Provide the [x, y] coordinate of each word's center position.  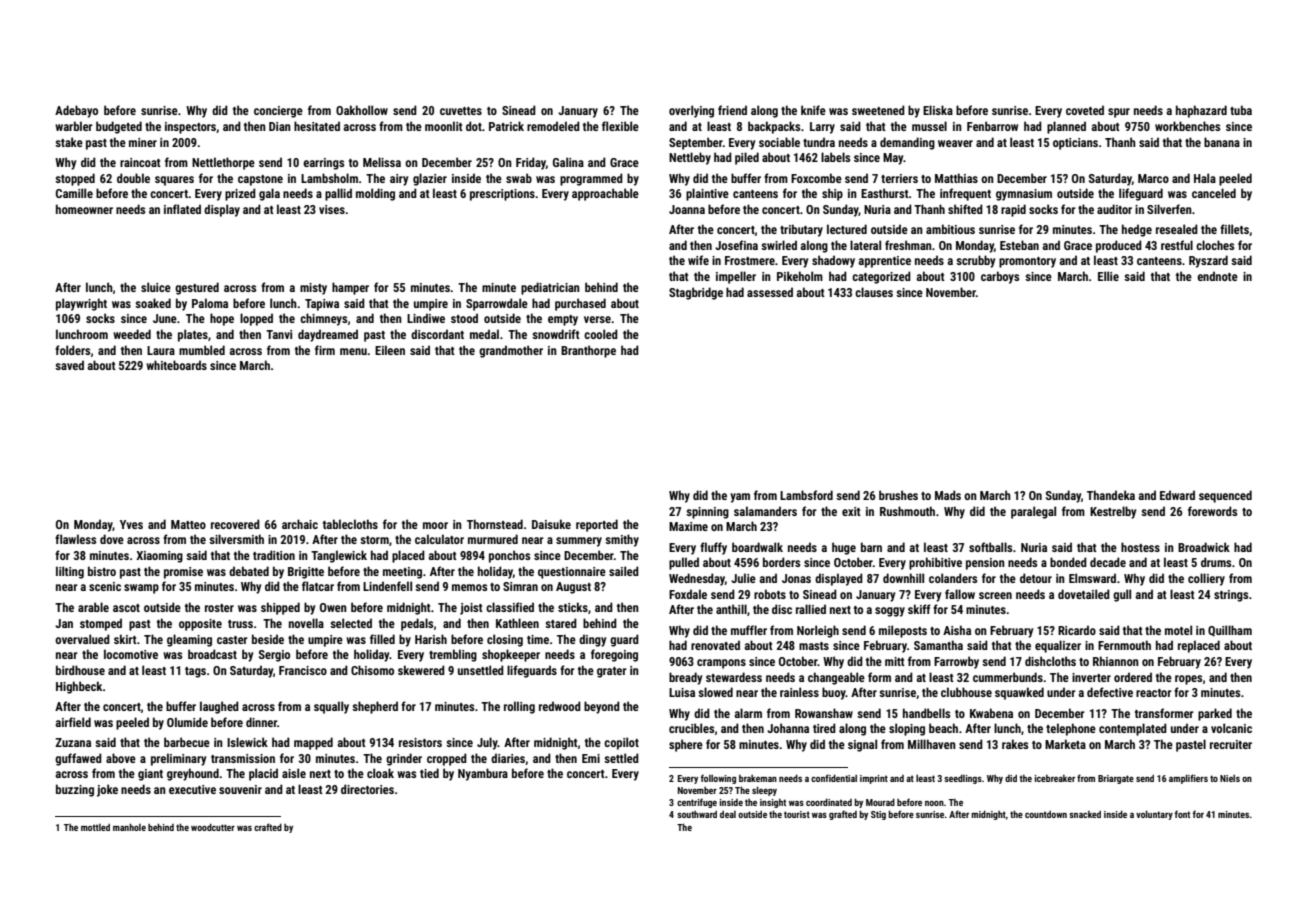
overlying [691, 111]
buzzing [75, 790]
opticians [1075, 144]
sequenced [1225, 496]
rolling [519, 707]
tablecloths [350, 524]
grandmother [511, 351]
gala [269, 194]
